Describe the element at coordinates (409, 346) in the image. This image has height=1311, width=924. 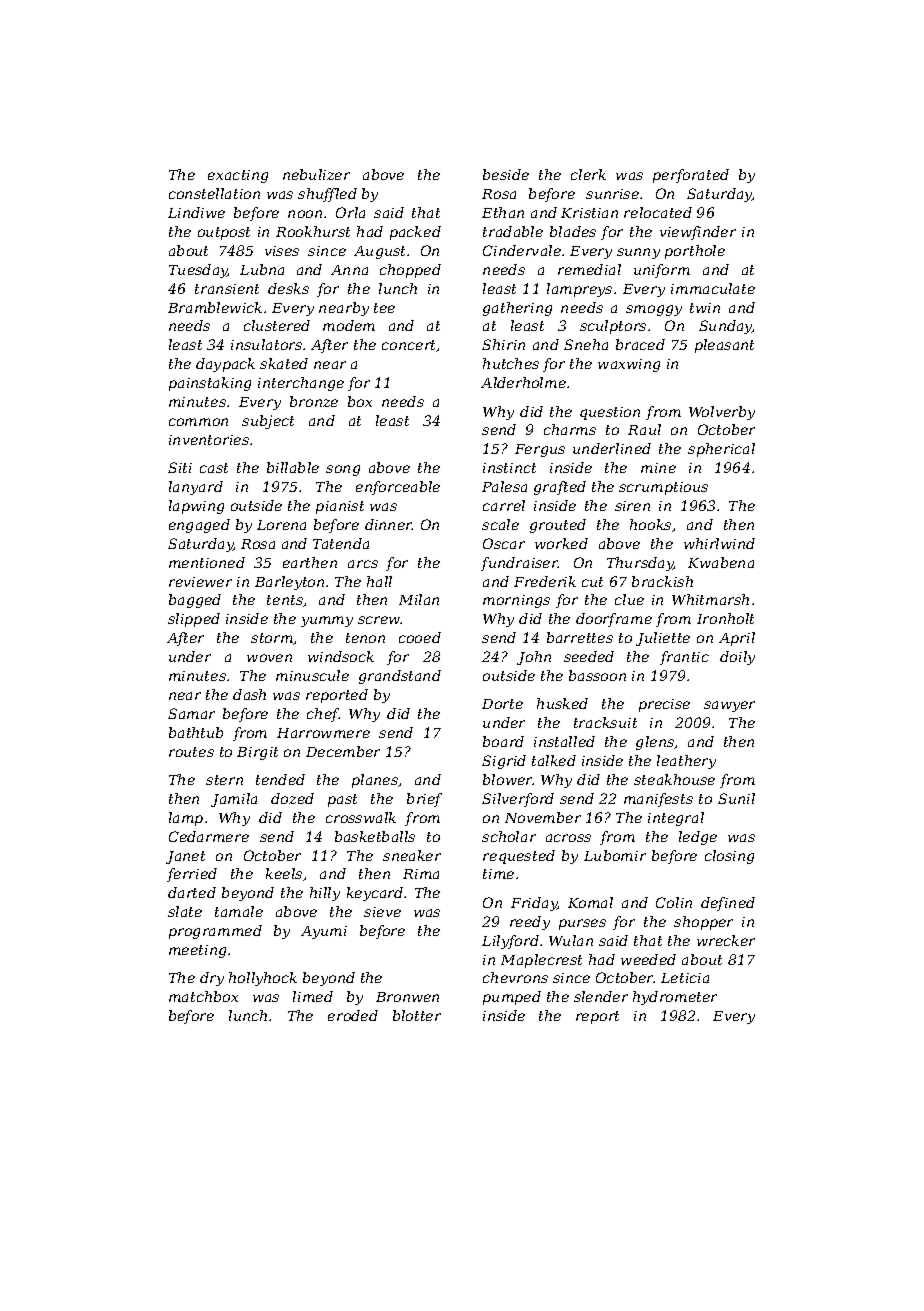
I see `concert` at that location.
